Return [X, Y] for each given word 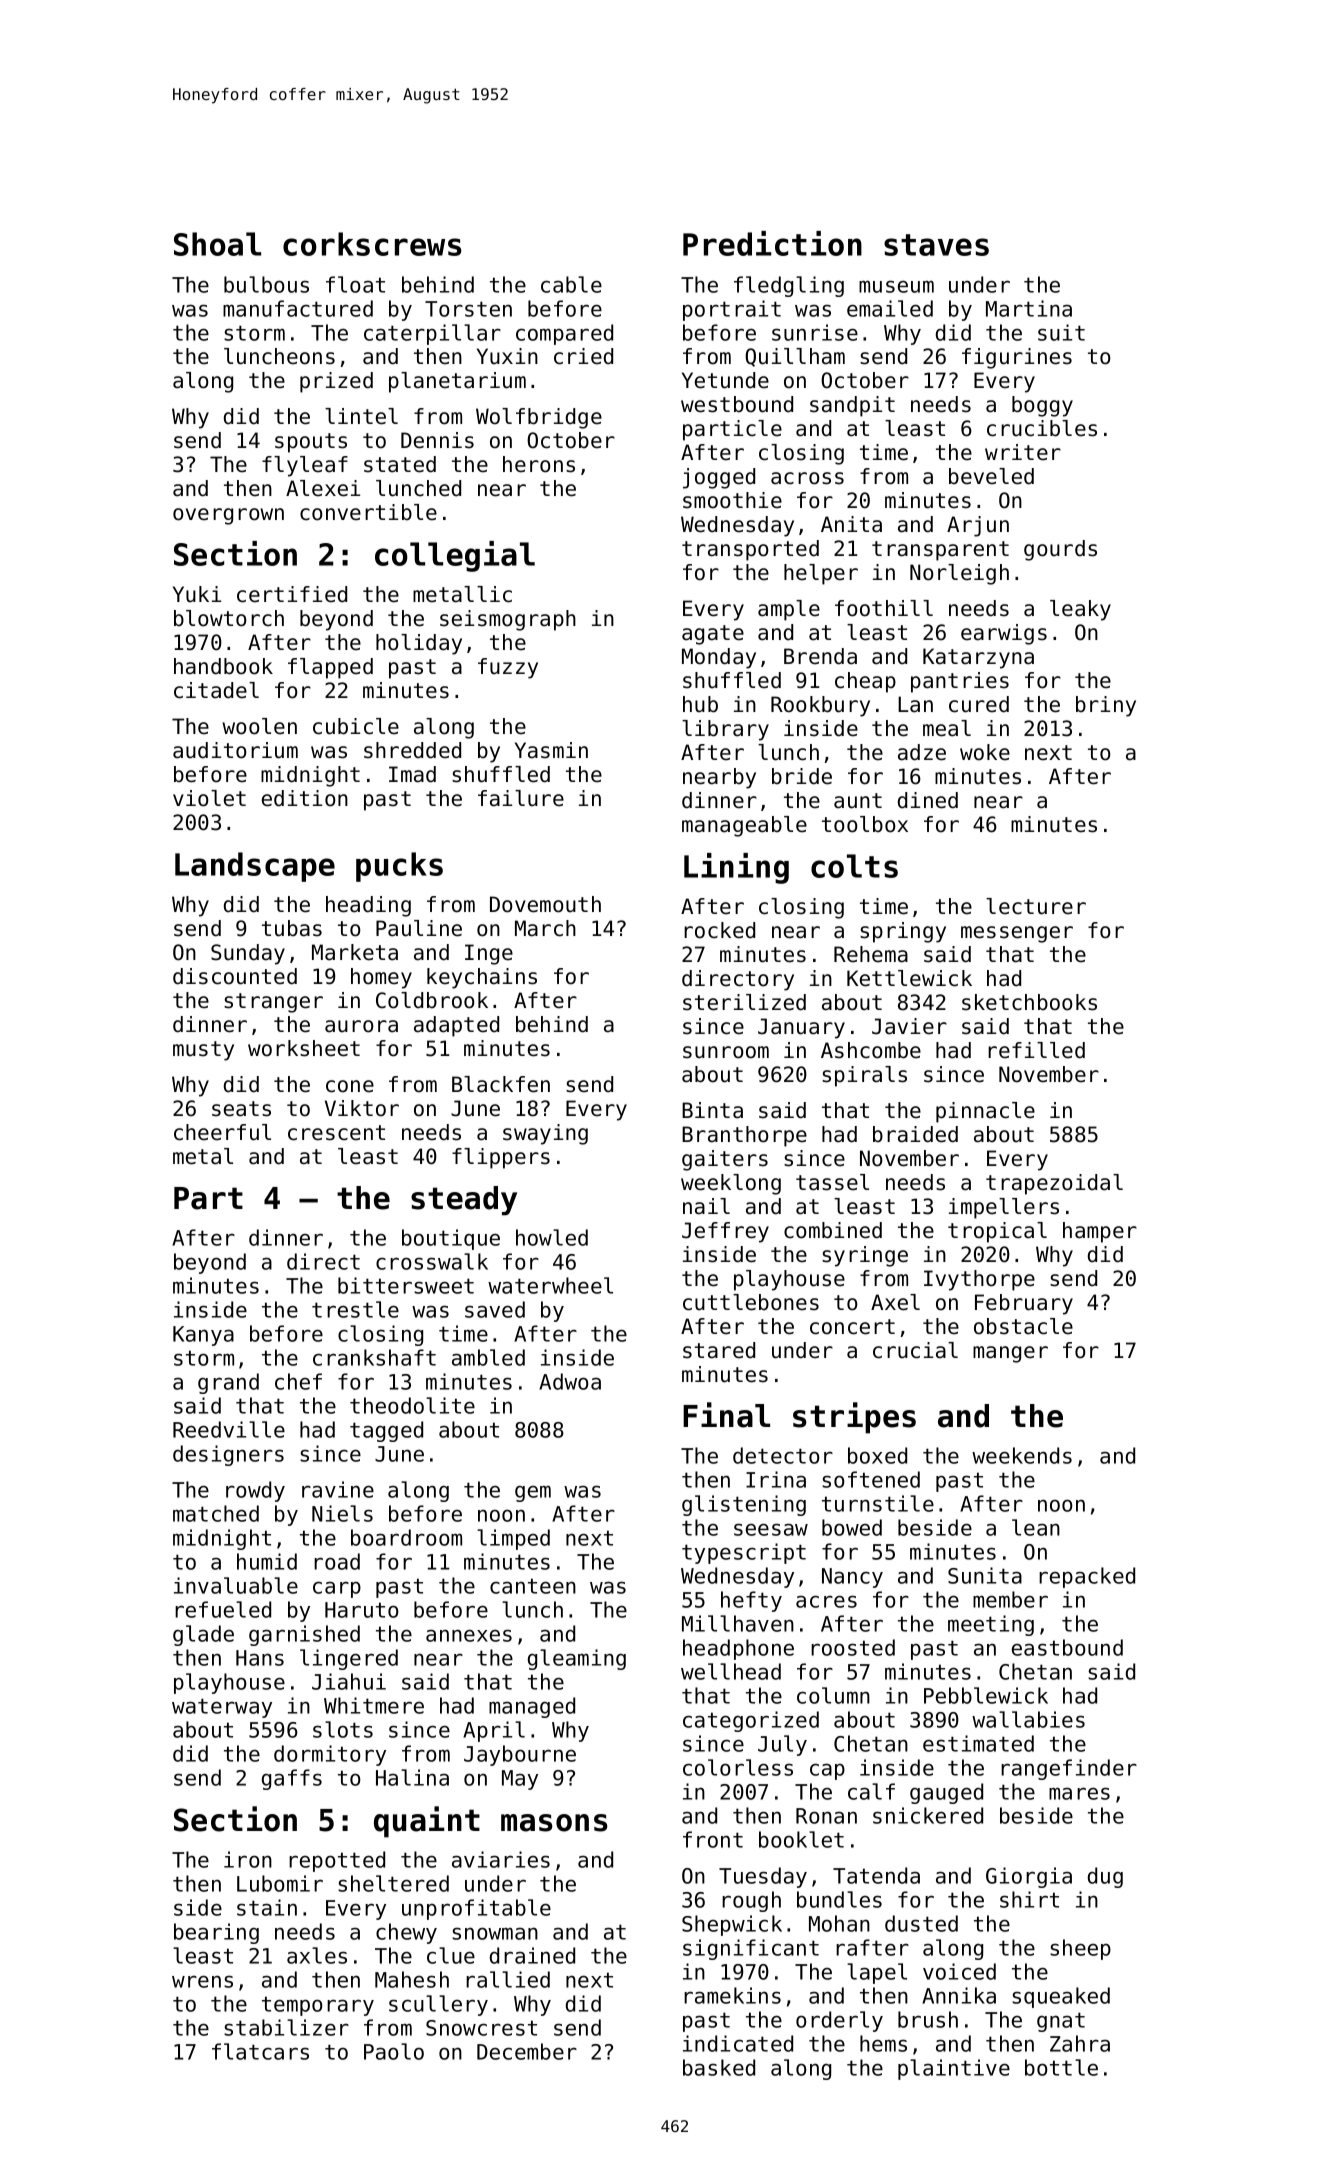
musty [203, 1051]
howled [552, 1237]
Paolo [394, 2051]
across [807, 478]
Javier [909, 1026]
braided [915, 1134]
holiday [419, 644]
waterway [222, 1708]
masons [554, 1823]
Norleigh [959, 574]
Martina [1029, 308]
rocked [719, 930]
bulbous [266, 284]
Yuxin [507, 356]
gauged [946, 1793]
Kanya [203, 1336]
